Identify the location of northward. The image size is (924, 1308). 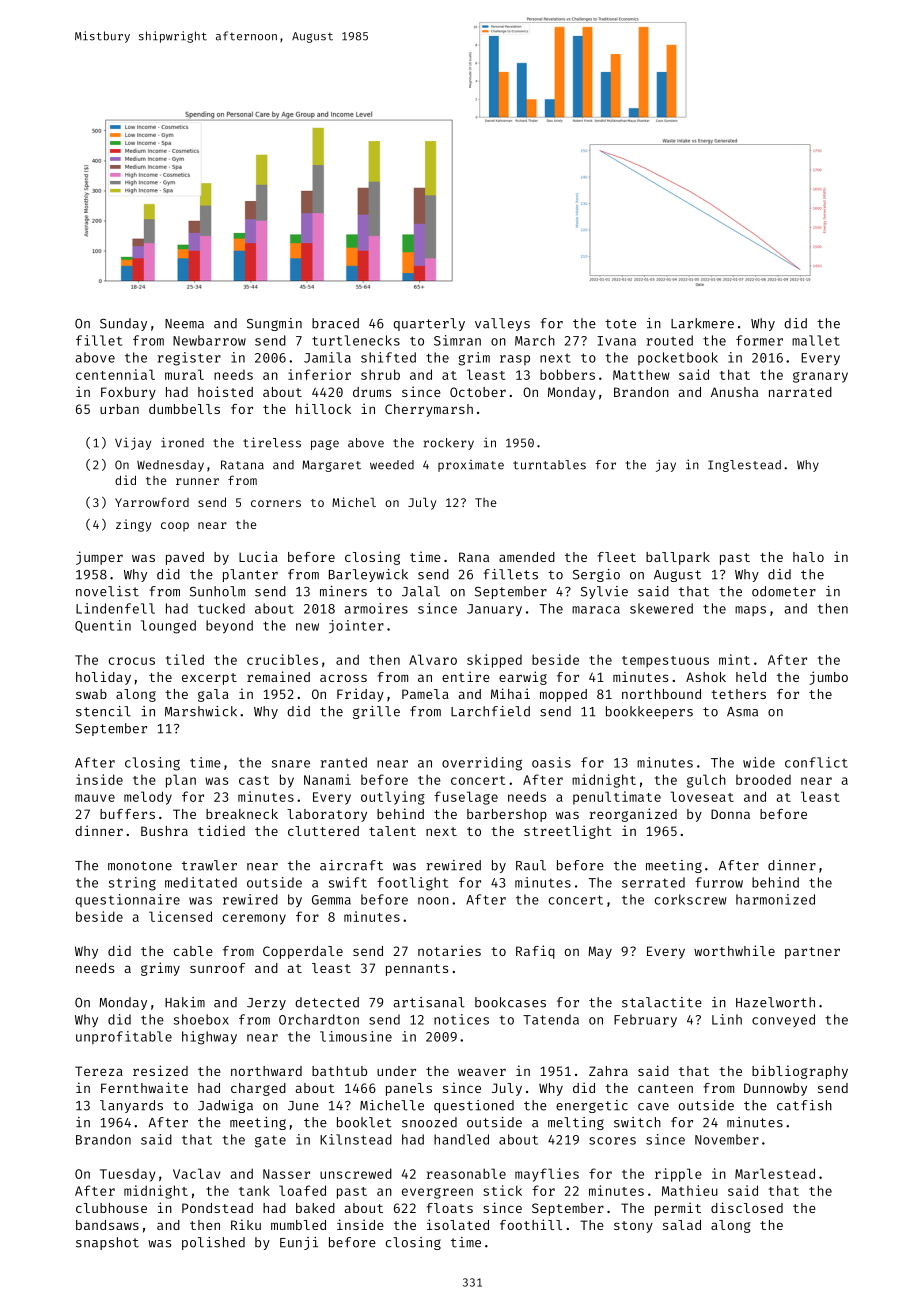
(266, 1071).
